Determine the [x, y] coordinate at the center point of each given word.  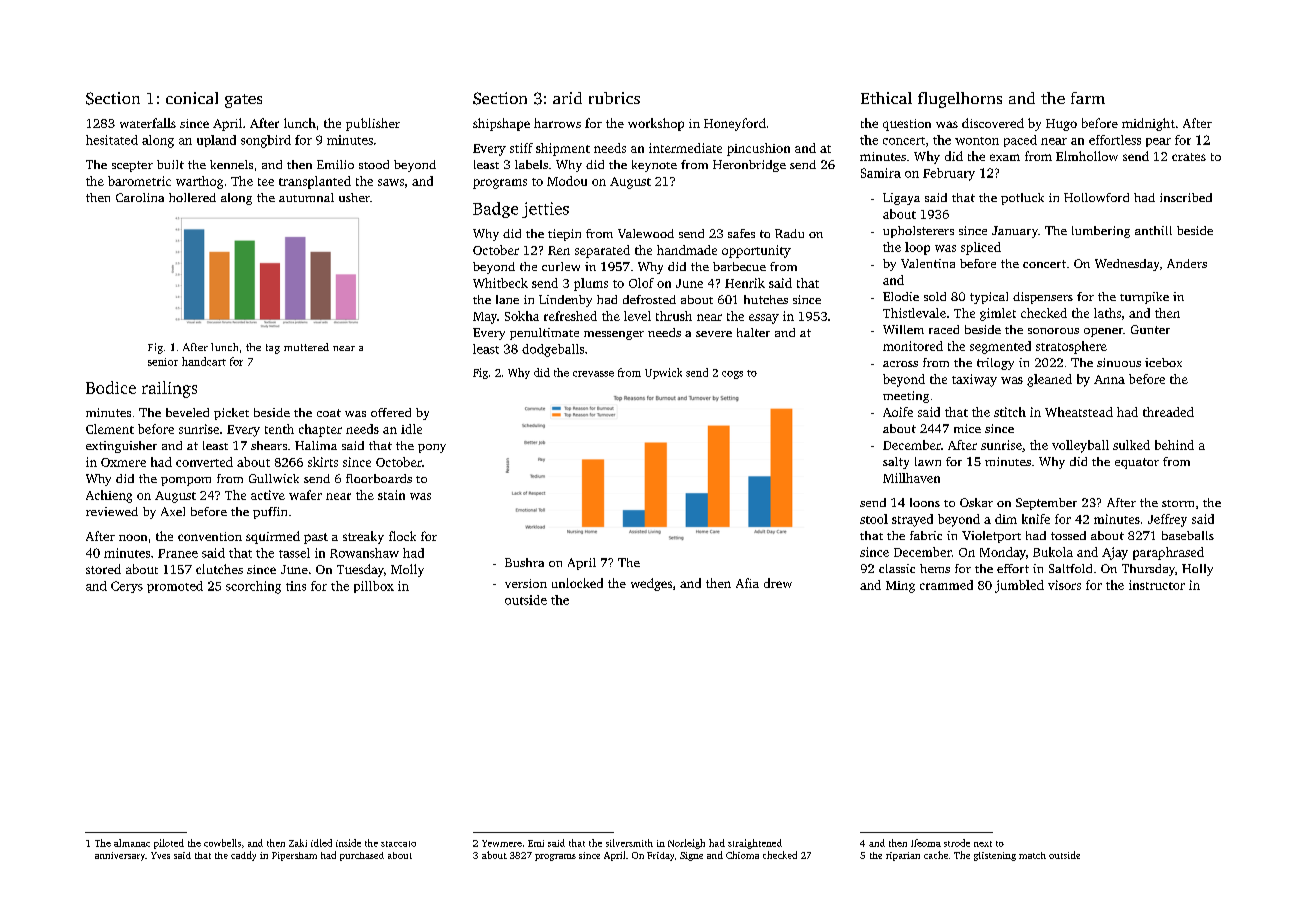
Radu [789, 233]
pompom [186, 481]
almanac [132, 843]
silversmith [629, 843]
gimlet [998, 314]
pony [432, 448]
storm [1178, 503]
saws [391, 182]
